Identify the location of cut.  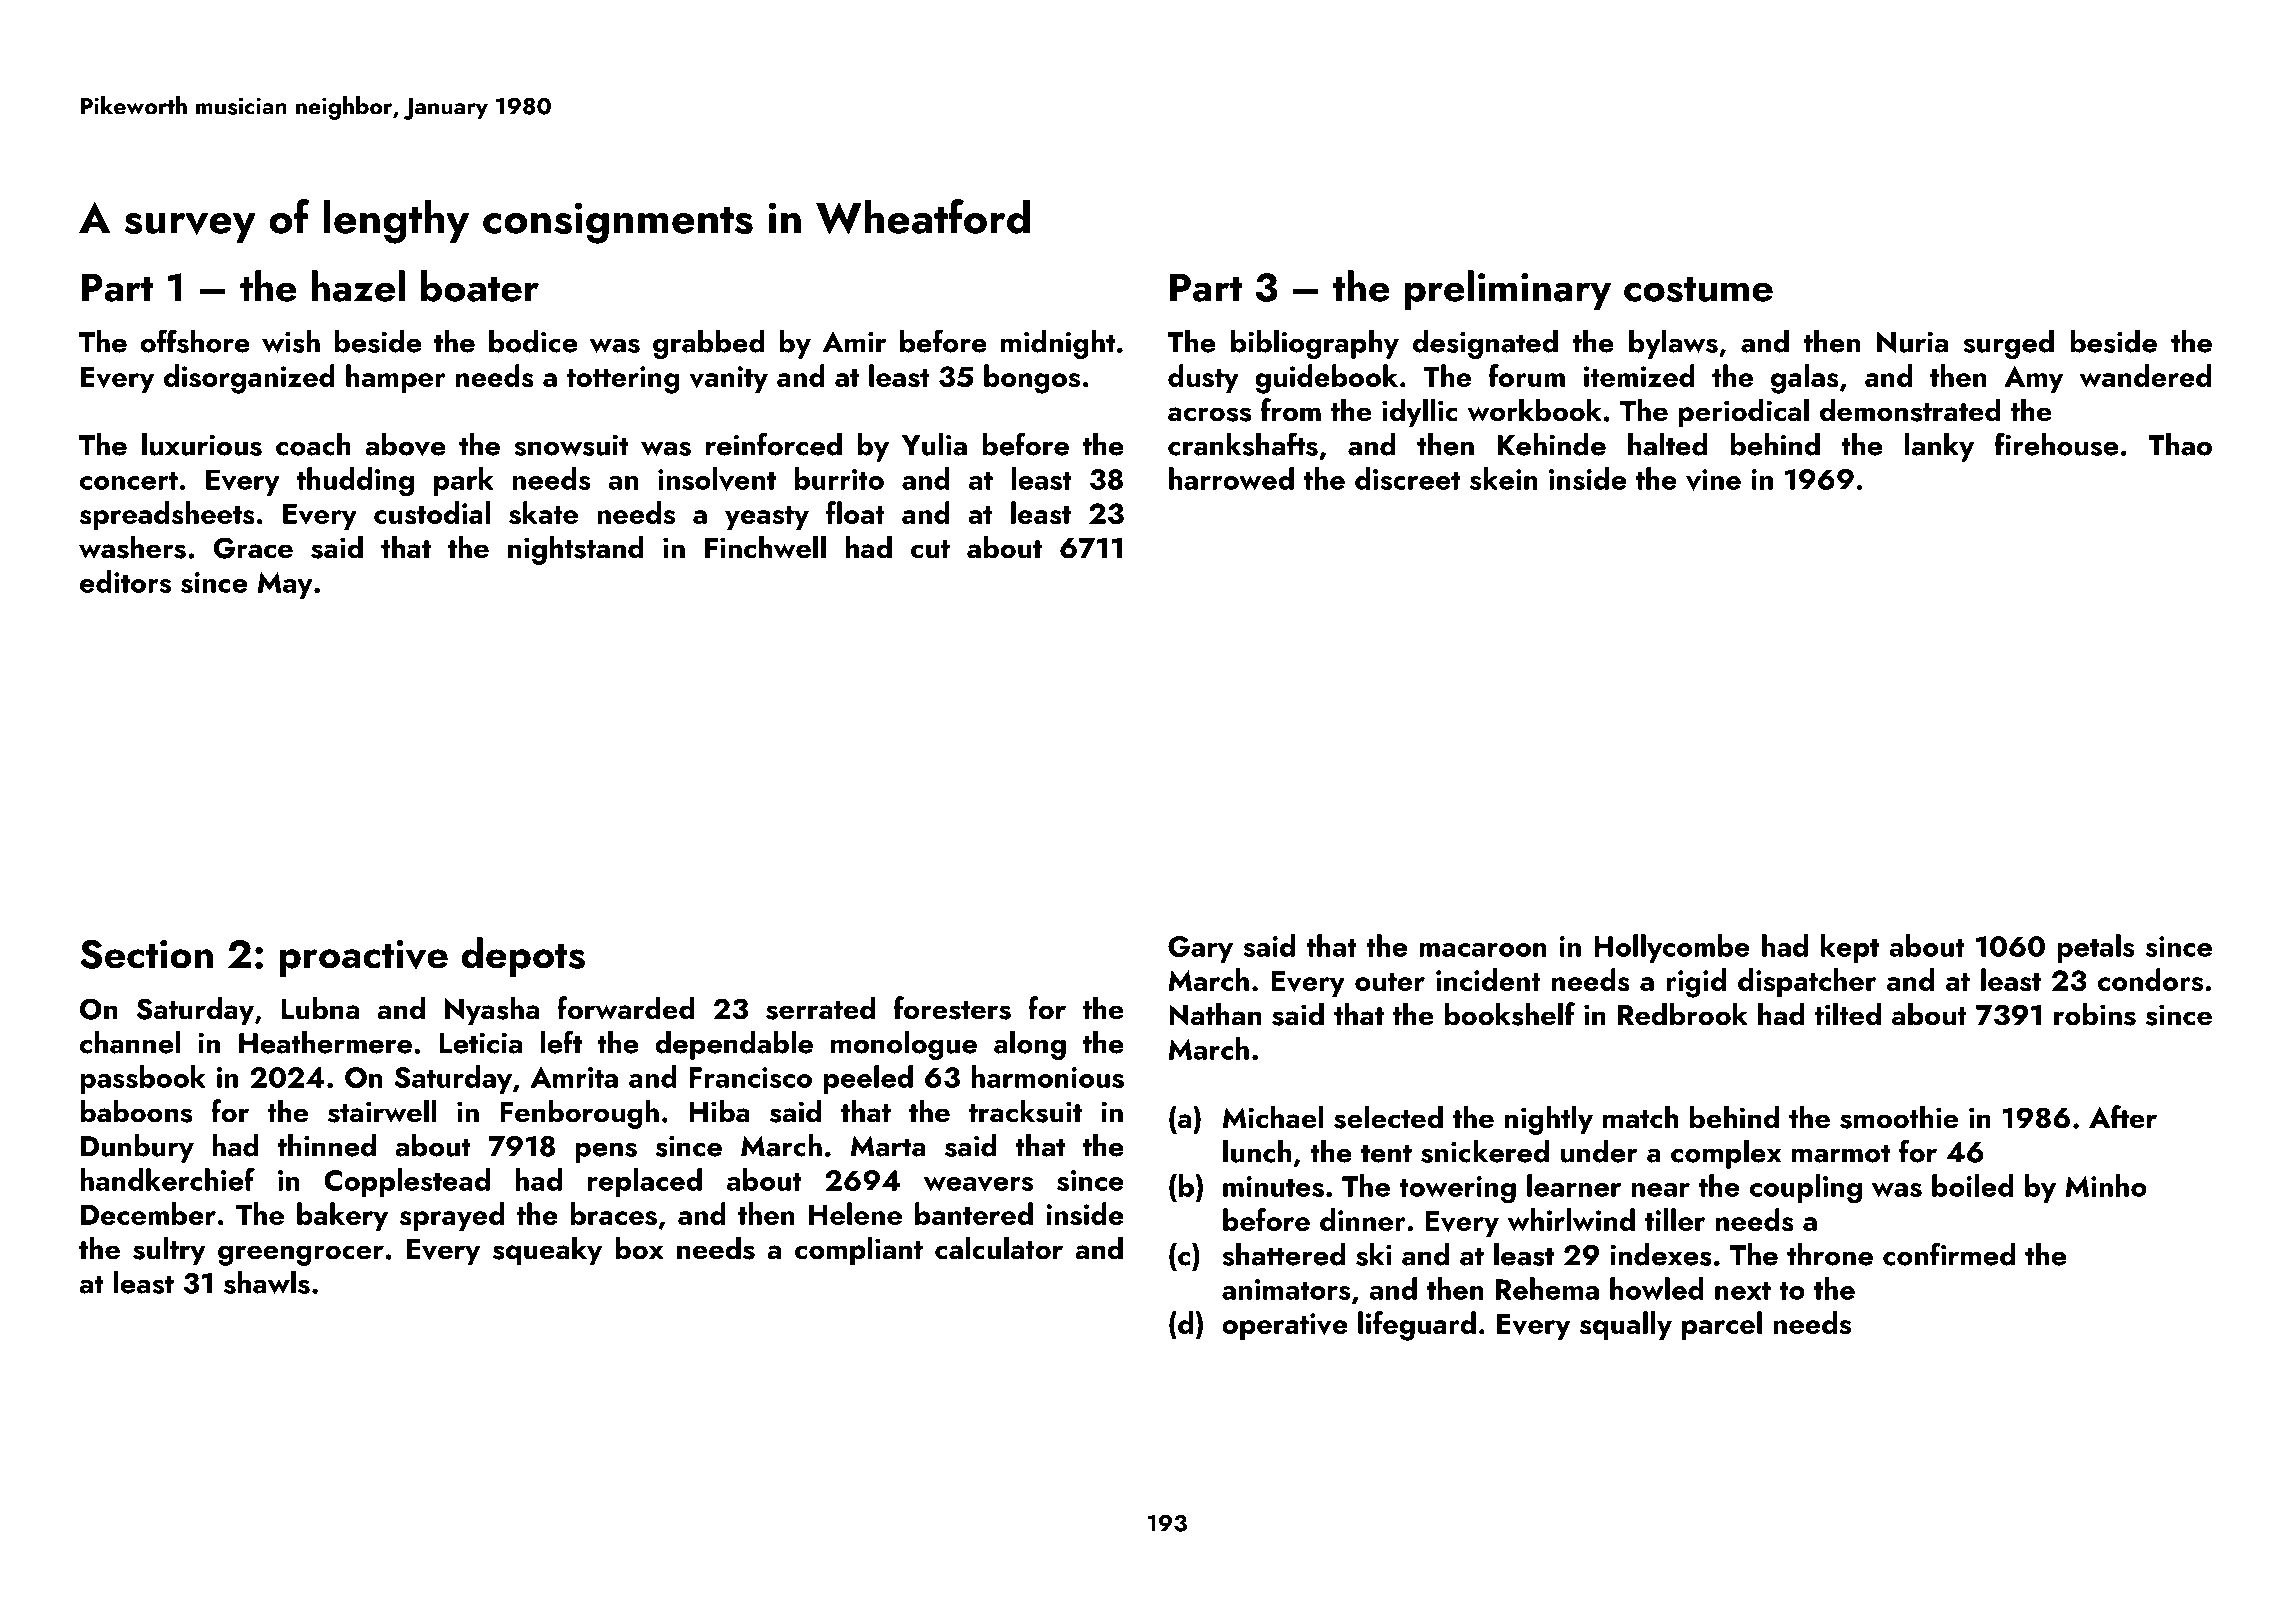
(930, 549).
